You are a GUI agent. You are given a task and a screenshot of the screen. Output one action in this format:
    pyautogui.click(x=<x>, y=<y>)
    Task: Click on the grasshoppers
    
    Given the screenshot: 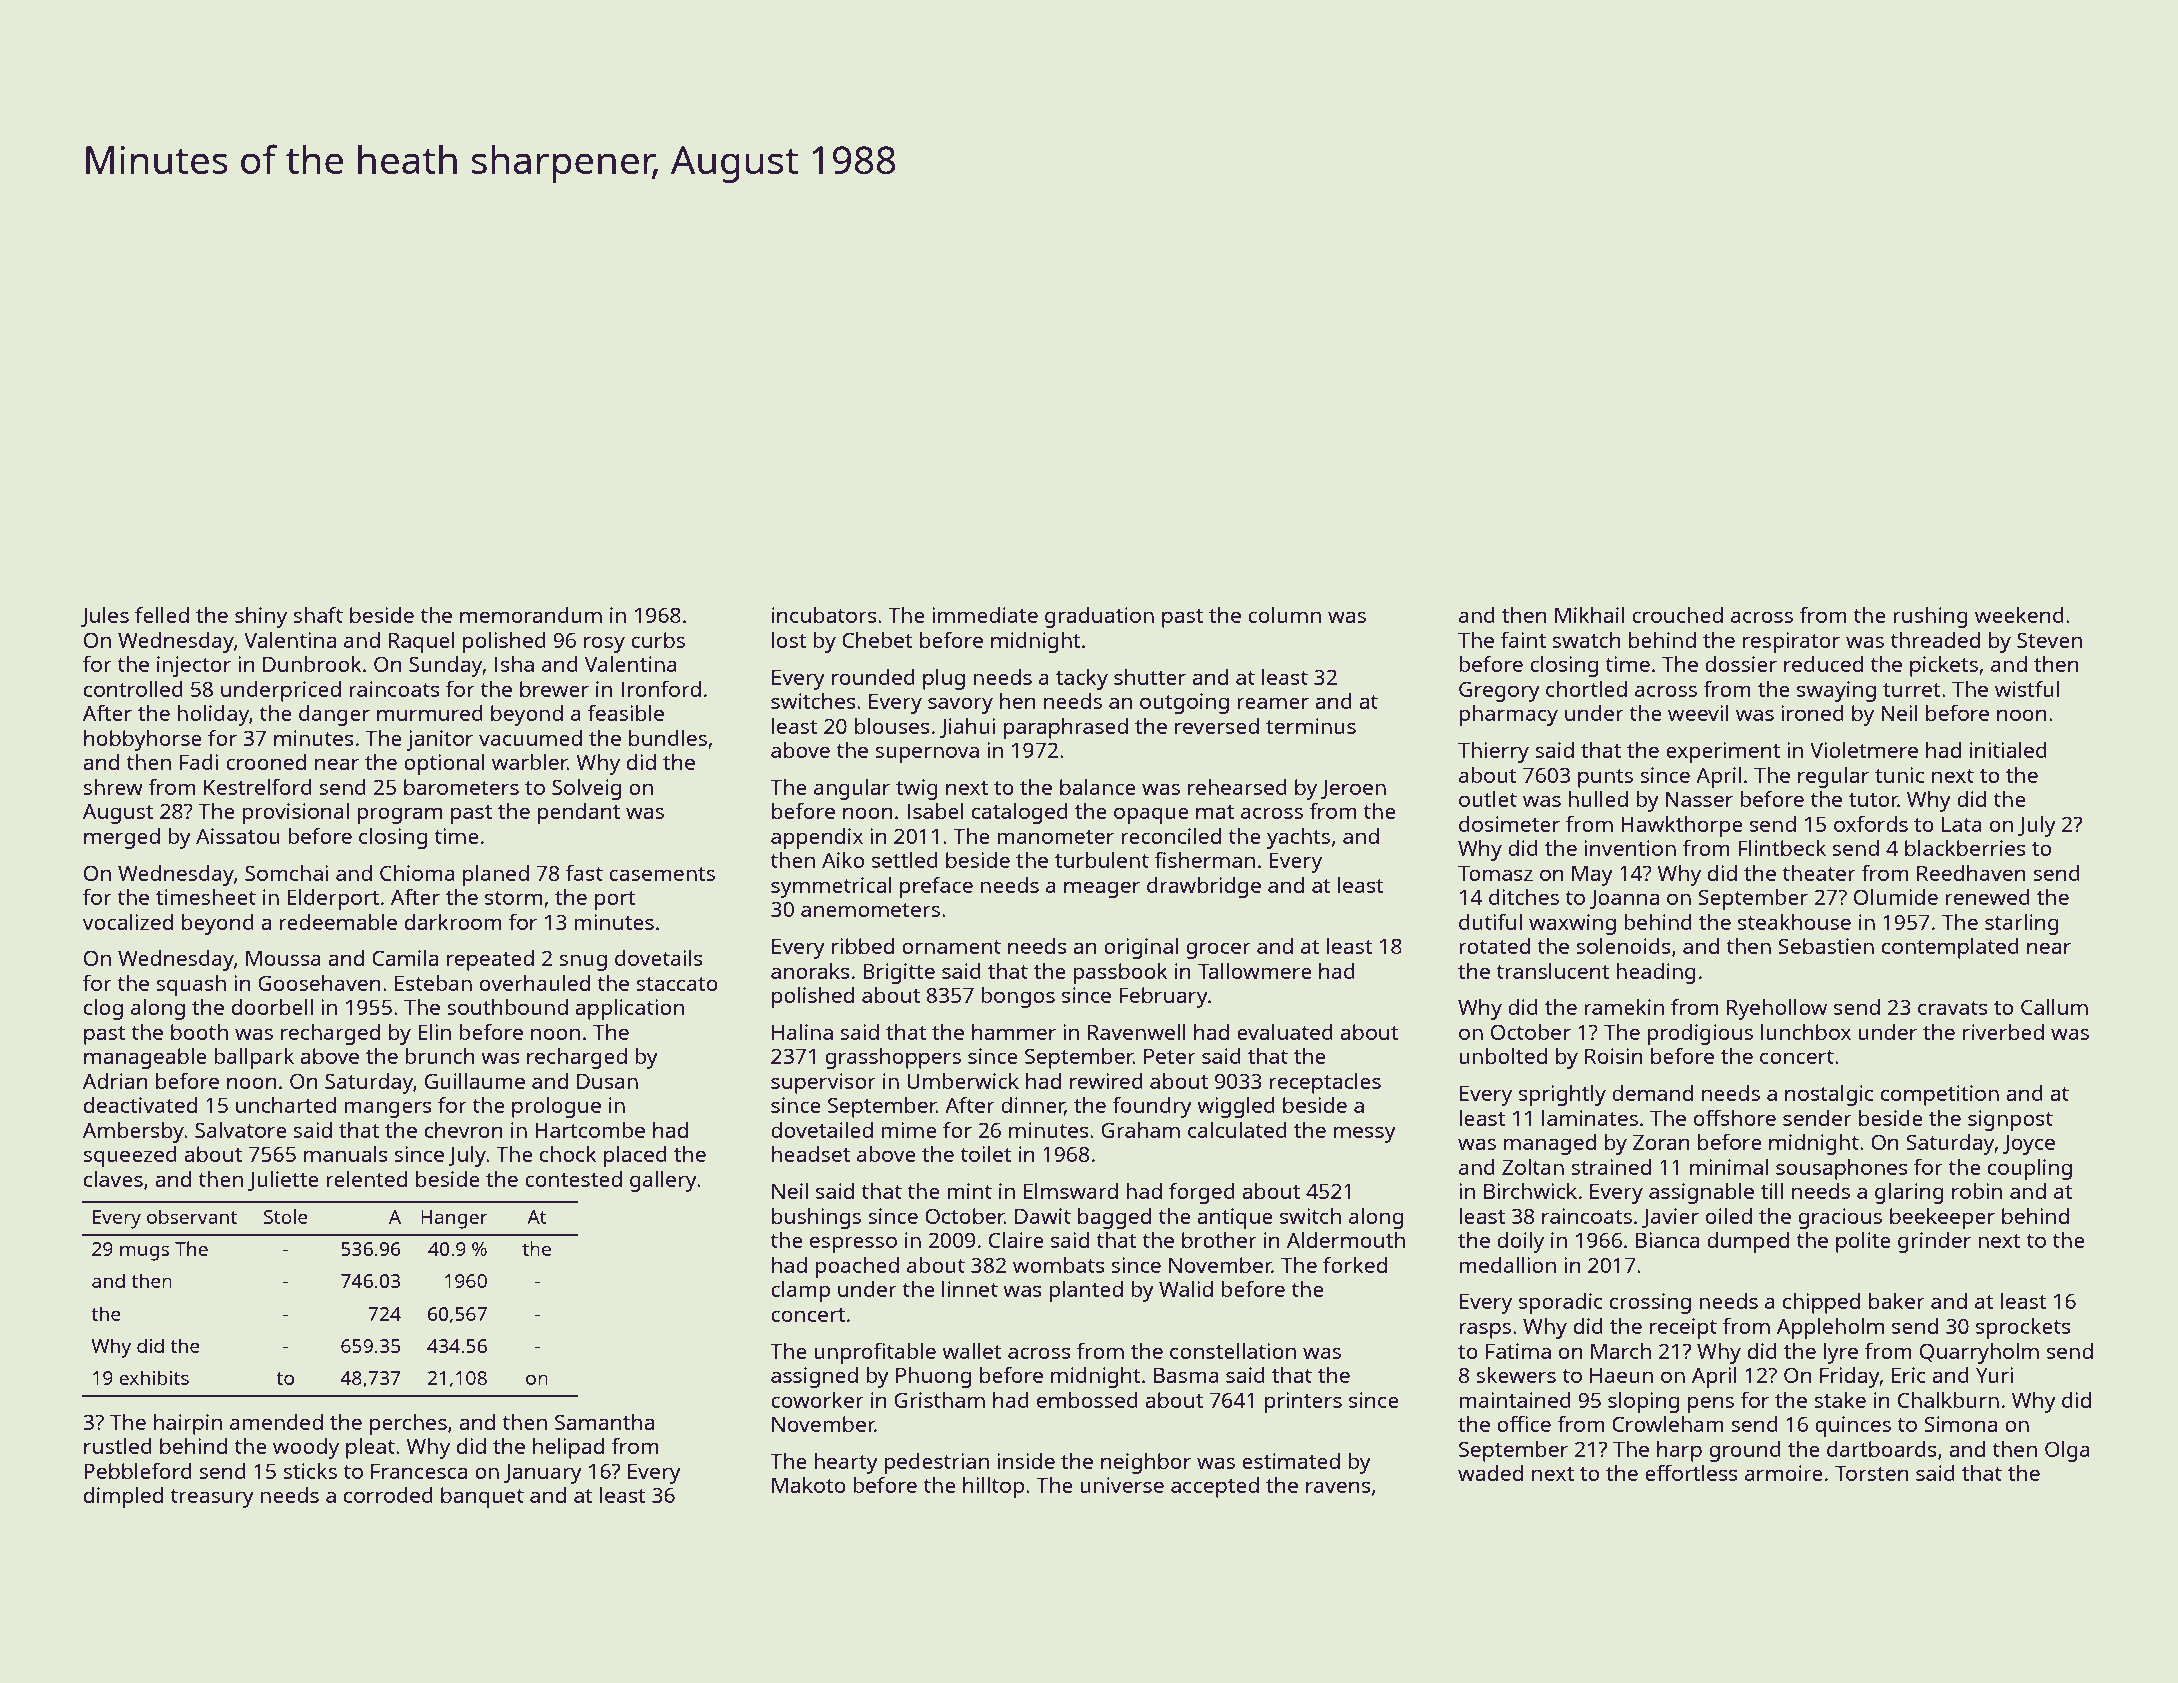 What is the action you would take?
    pyautogui.click(x=893, y=1058)
